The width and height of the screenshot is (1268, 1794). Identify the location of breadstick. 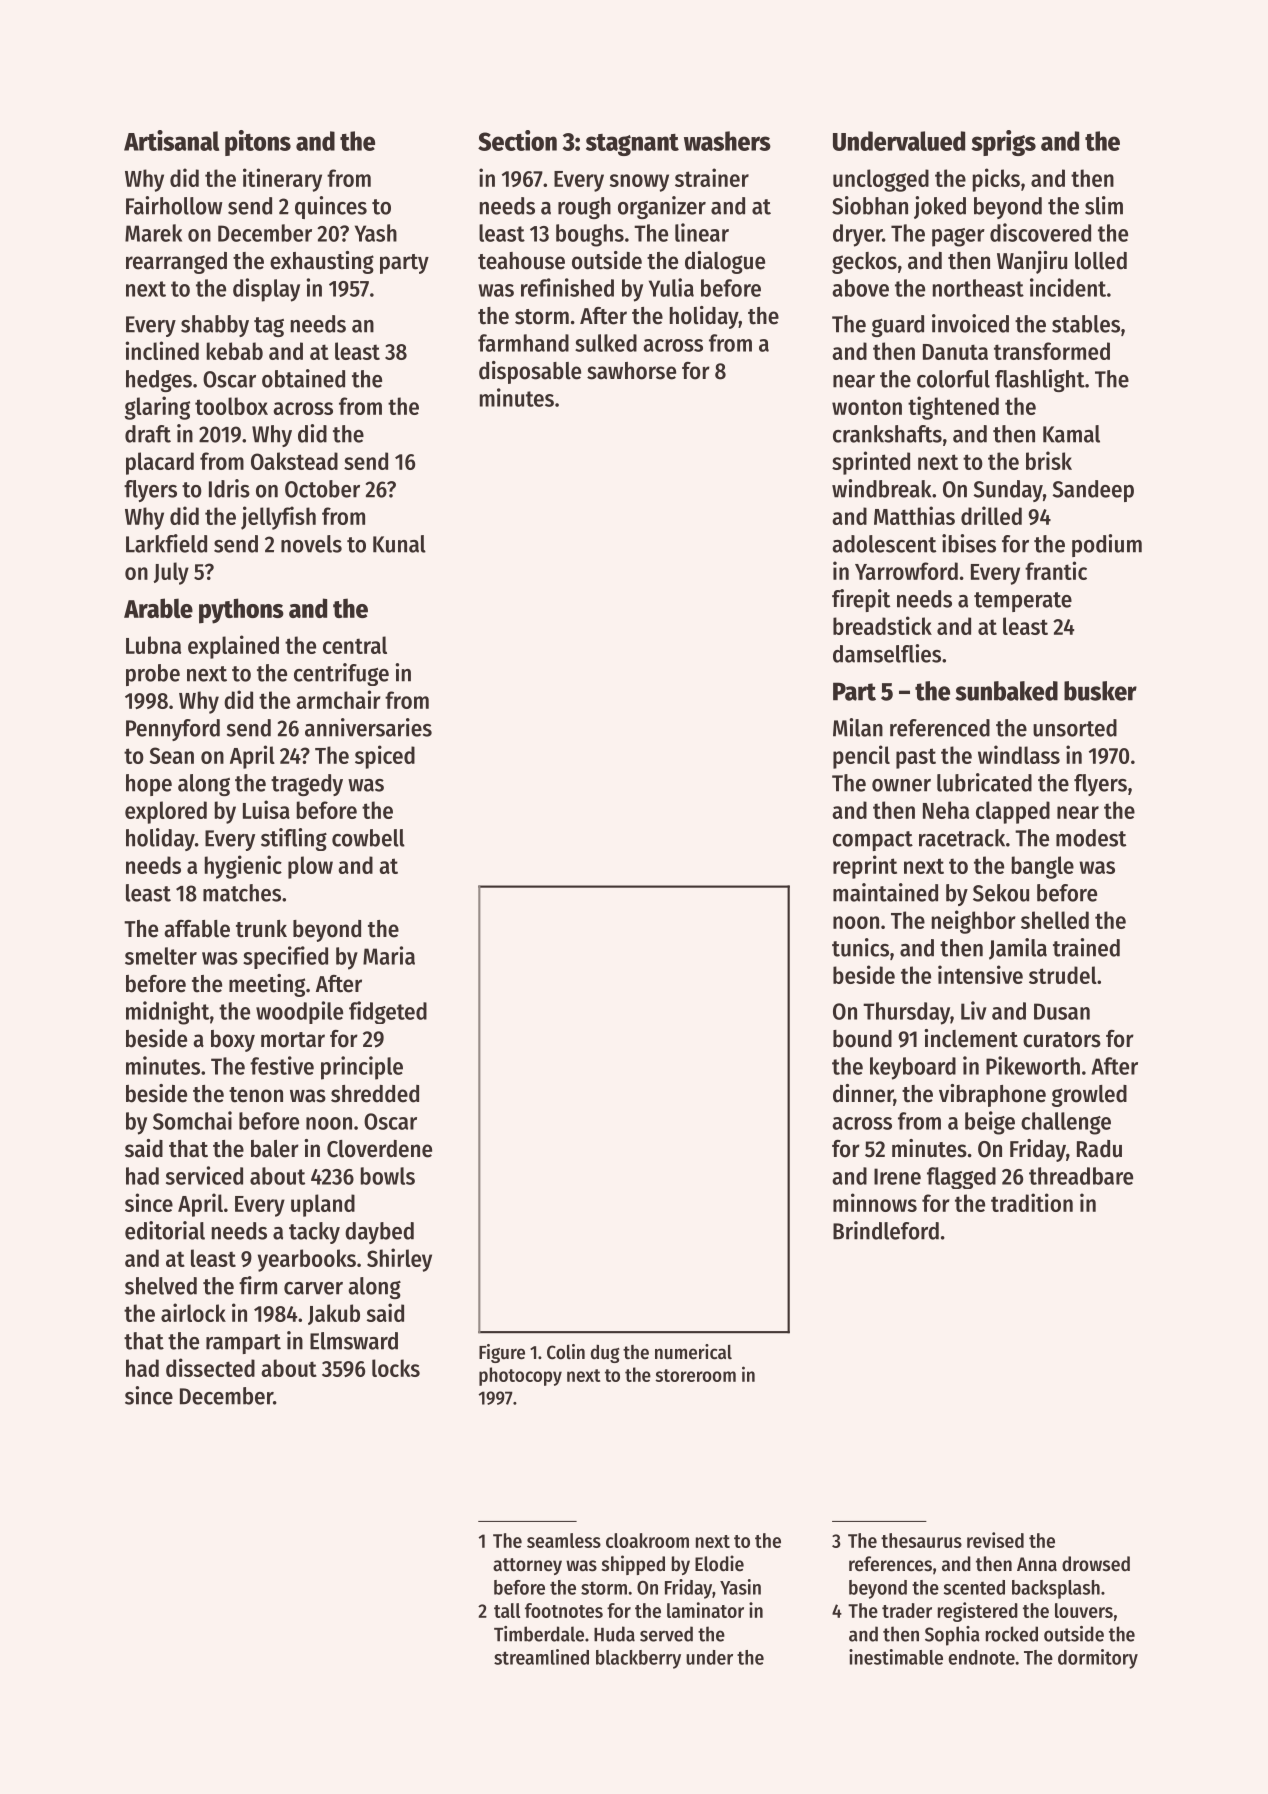
(882, 625).
